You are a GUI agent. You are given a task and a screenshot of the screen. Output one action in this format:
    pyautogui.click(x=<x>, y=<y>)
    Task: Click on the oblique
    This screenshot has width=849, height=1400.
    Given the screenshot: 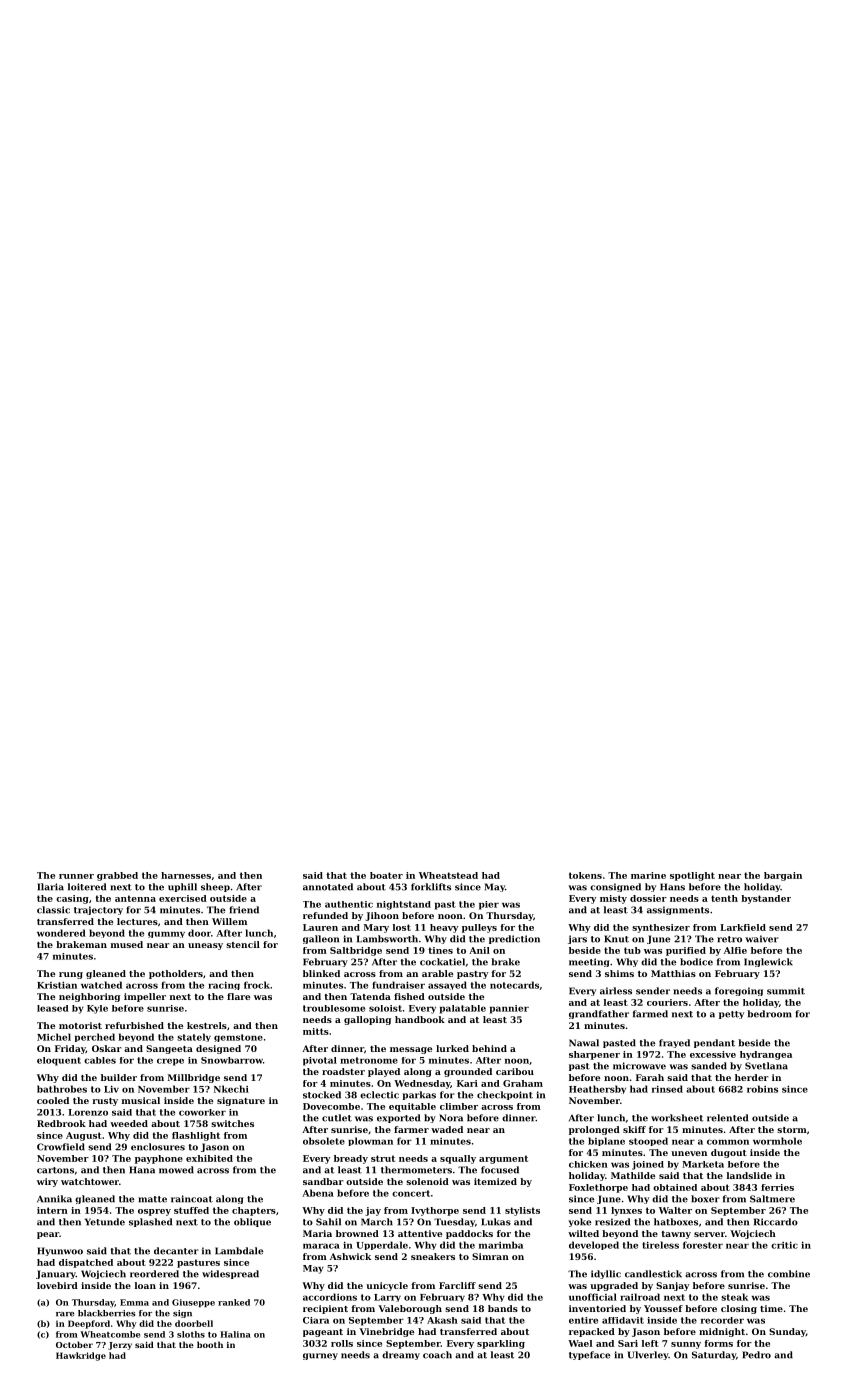 What is the action you would take?
    pyautogui.click(x=252, y=1222)
